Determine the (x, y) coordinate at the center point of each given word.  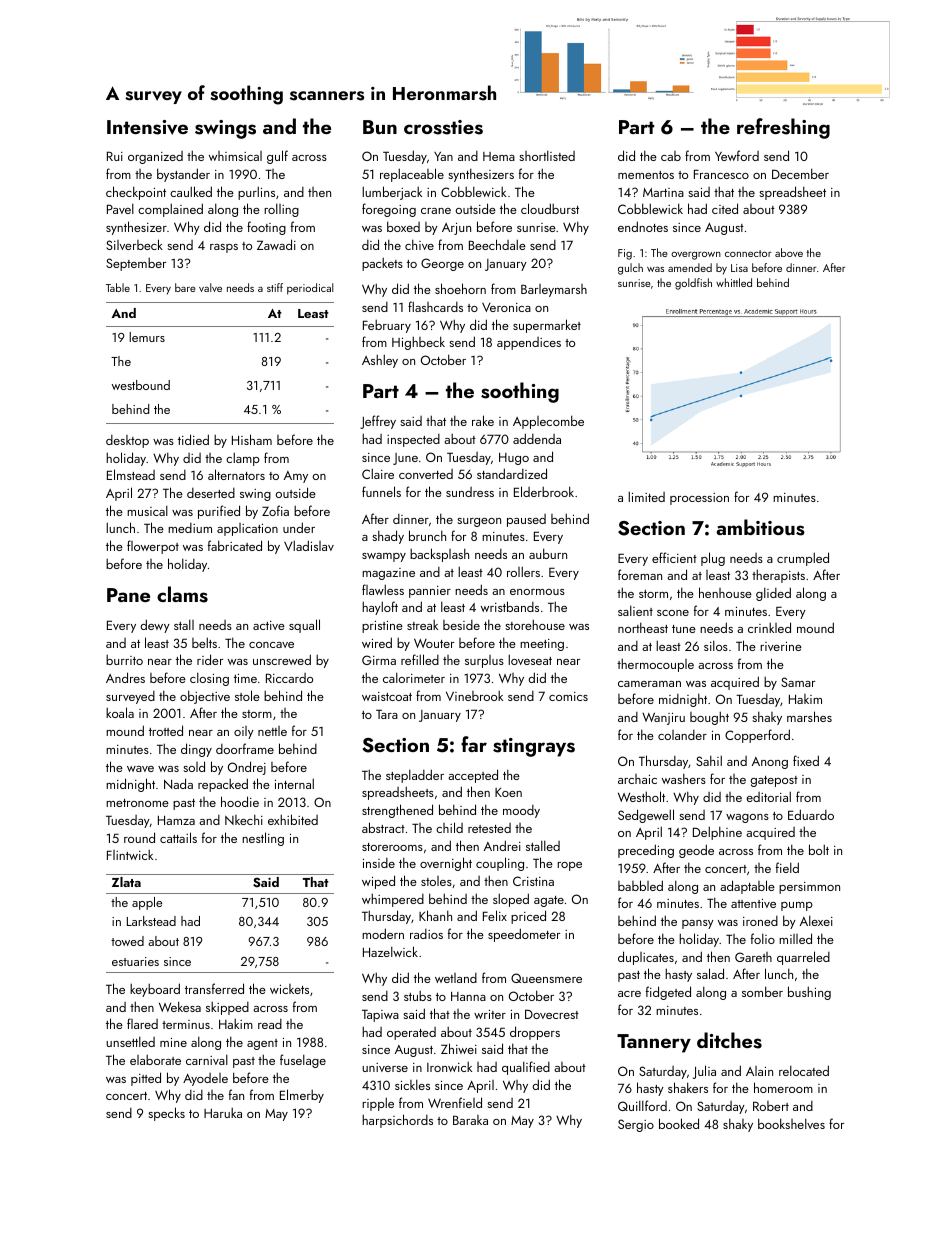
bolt (819, 849)
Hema (499, 156)
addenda (537, 438)
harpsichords (397, 1121)
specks (166, 1114)
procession (699, 499)
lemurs (147, 337)
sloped (511, 900)
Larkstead (151, 921)
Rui (115, 156)
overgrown (696, 256)
